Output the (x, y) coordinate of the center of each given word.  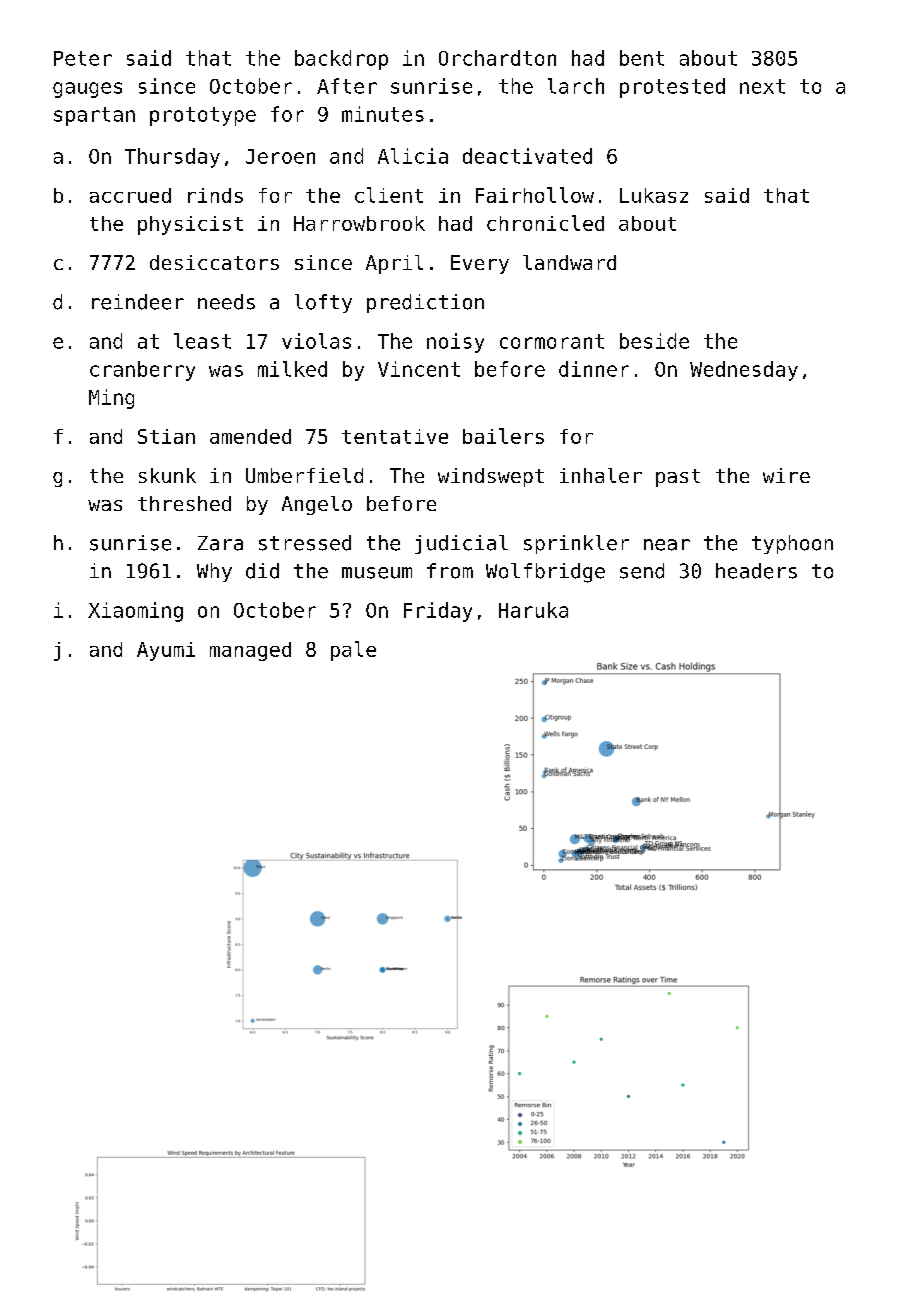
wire (786, 475)
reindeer (138, 302)
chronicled (545, 223)
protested (672, 88)
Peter (83, 58)
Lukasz (654, 195)
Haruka (533, 610)
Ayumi (166, 651)
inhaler (601, 475)
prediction (425, 303)
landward (569, 262)
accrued (130, 195)
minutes (383, 114)
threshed (184, 503)
